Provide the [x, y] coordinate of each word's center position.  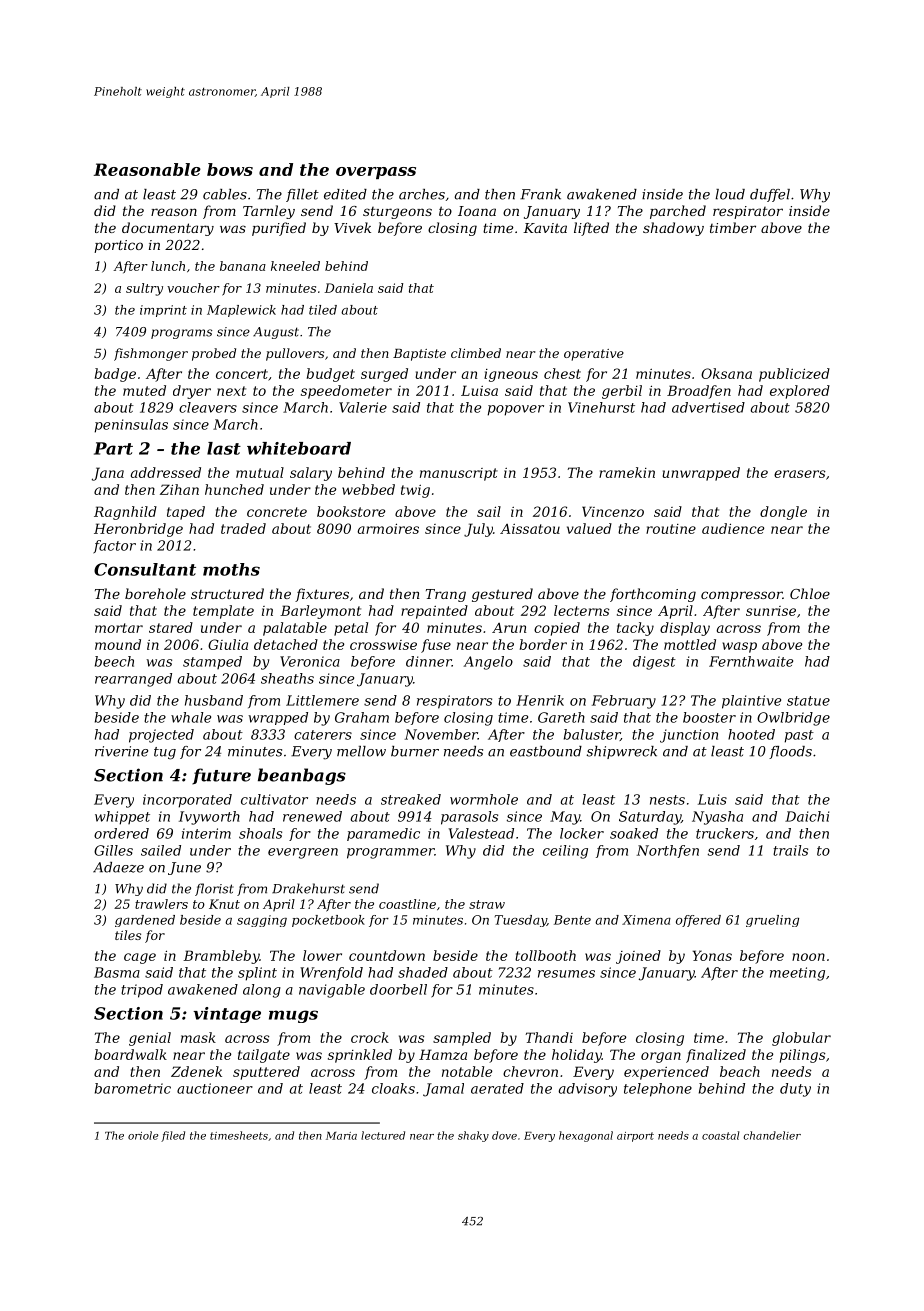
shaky [473, 1136]
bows [230, 169]
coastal [720, 1135]
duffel [770, 195]
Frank [540, 194]
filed [173, 1136]
